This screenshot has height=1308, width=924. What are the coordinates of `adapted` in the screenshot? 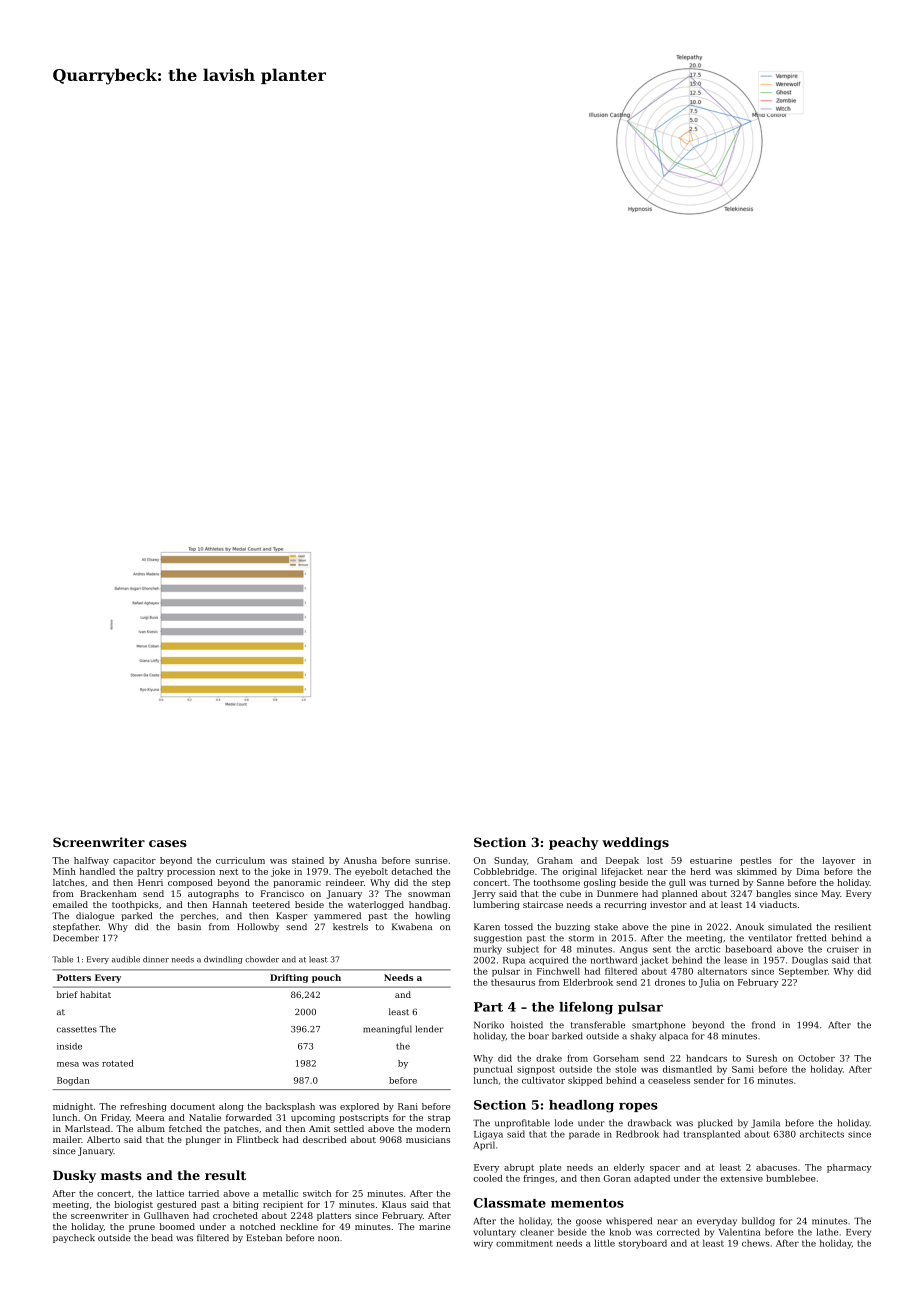 It's located at (652, 1179).
